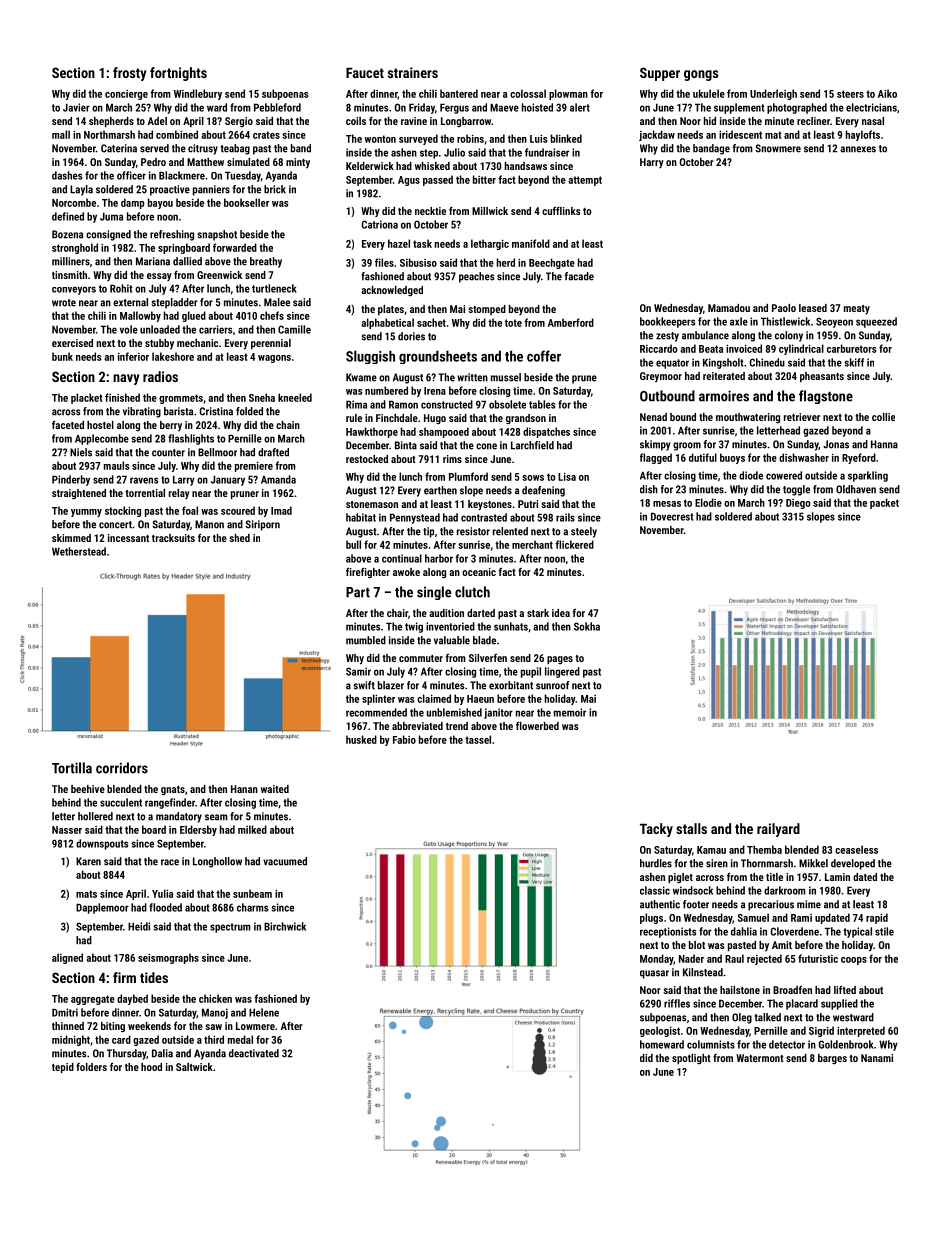 The width and height of the image is (952, 1233). Describe the element at coordinates (454, 152) in the image. I see `Julio` at that location.
